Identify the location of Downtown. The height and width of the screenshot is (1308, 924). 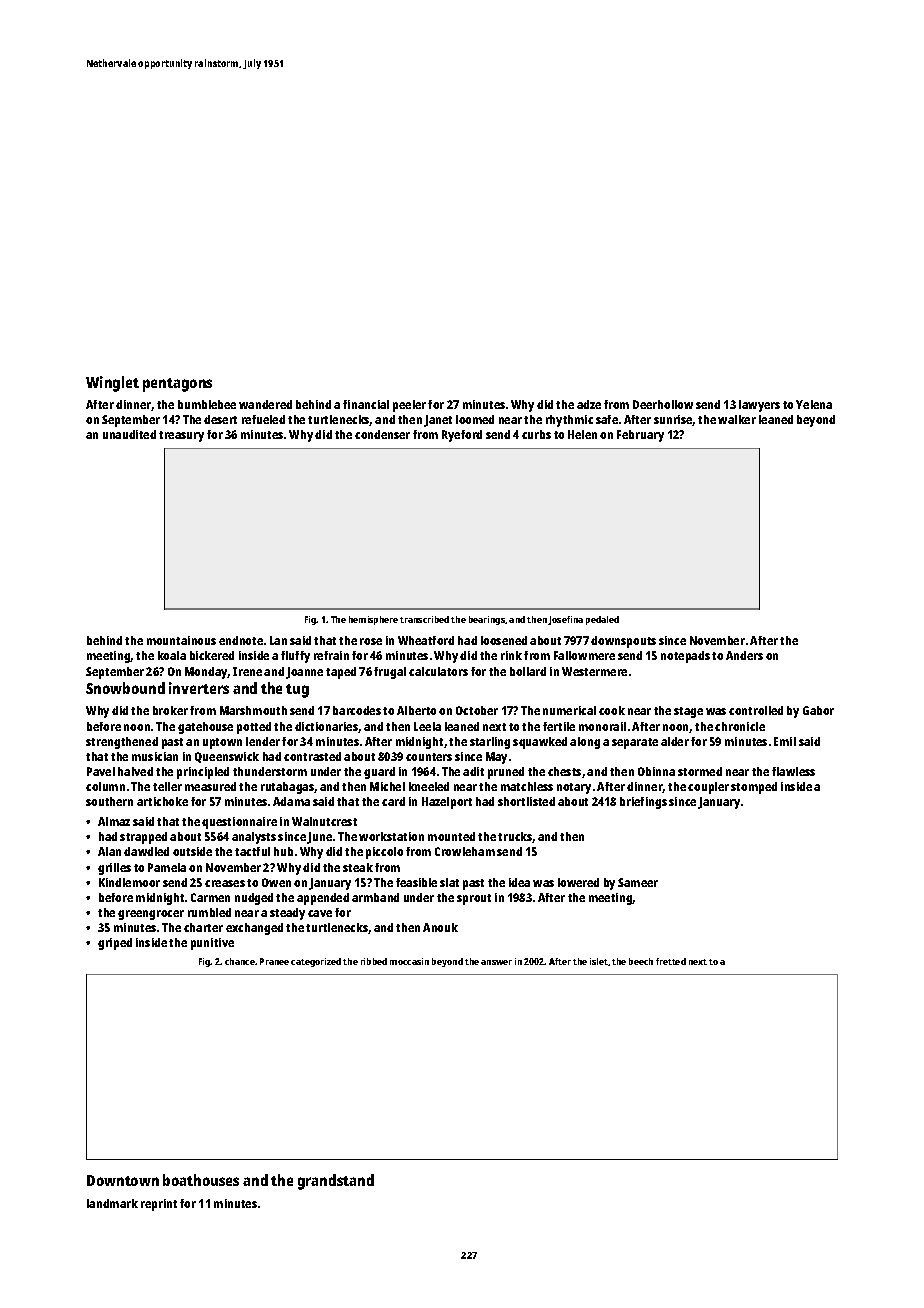
(123, 1180).
